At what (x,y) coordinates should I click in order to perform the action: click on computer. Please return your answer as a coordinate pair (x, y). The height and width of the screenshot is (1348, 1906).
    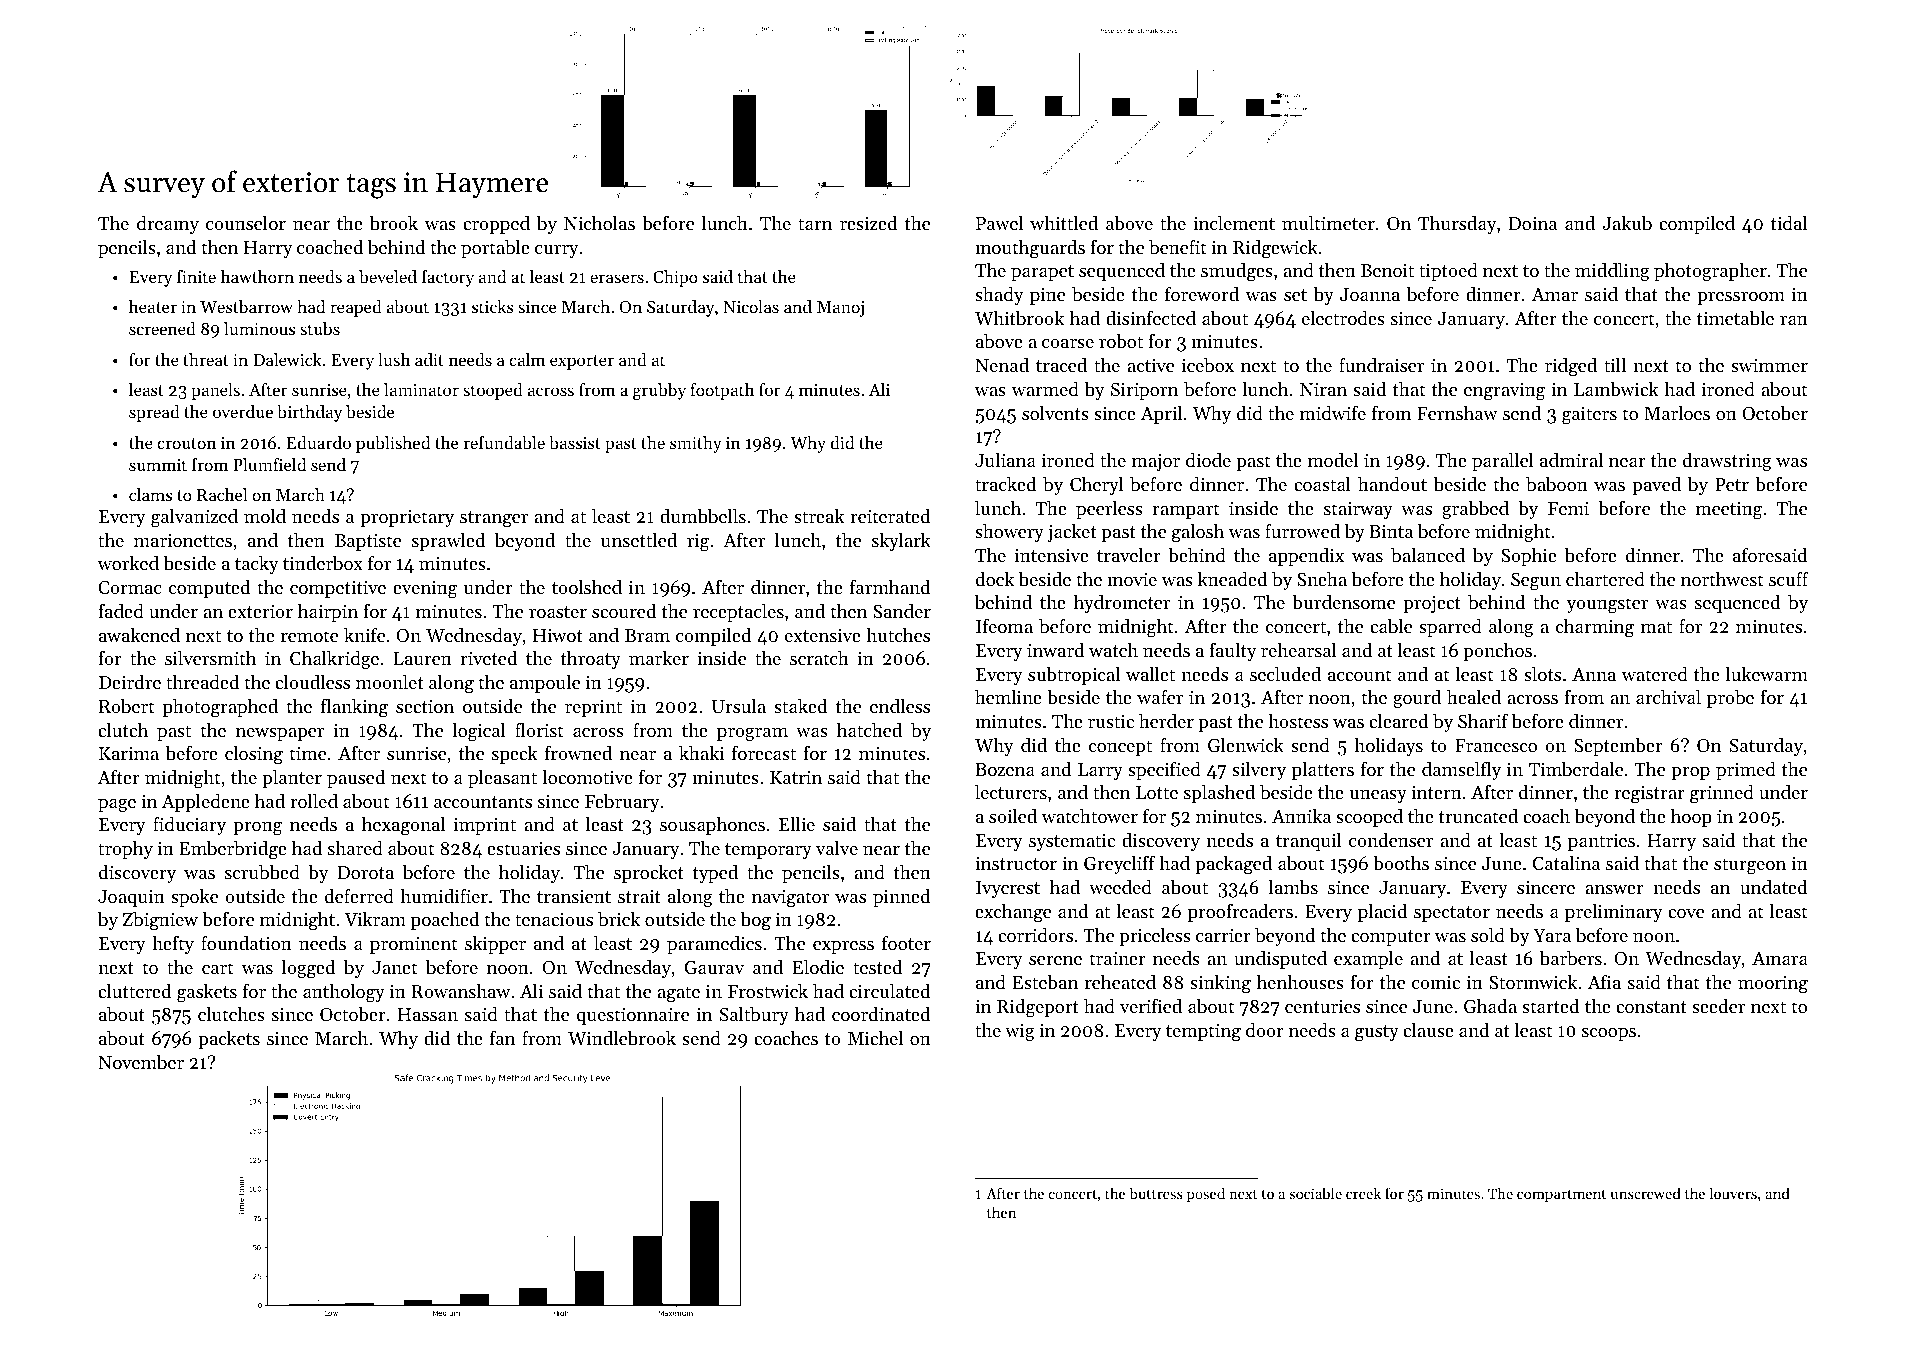
    Looking at the image, I should click on (1391, 938).
